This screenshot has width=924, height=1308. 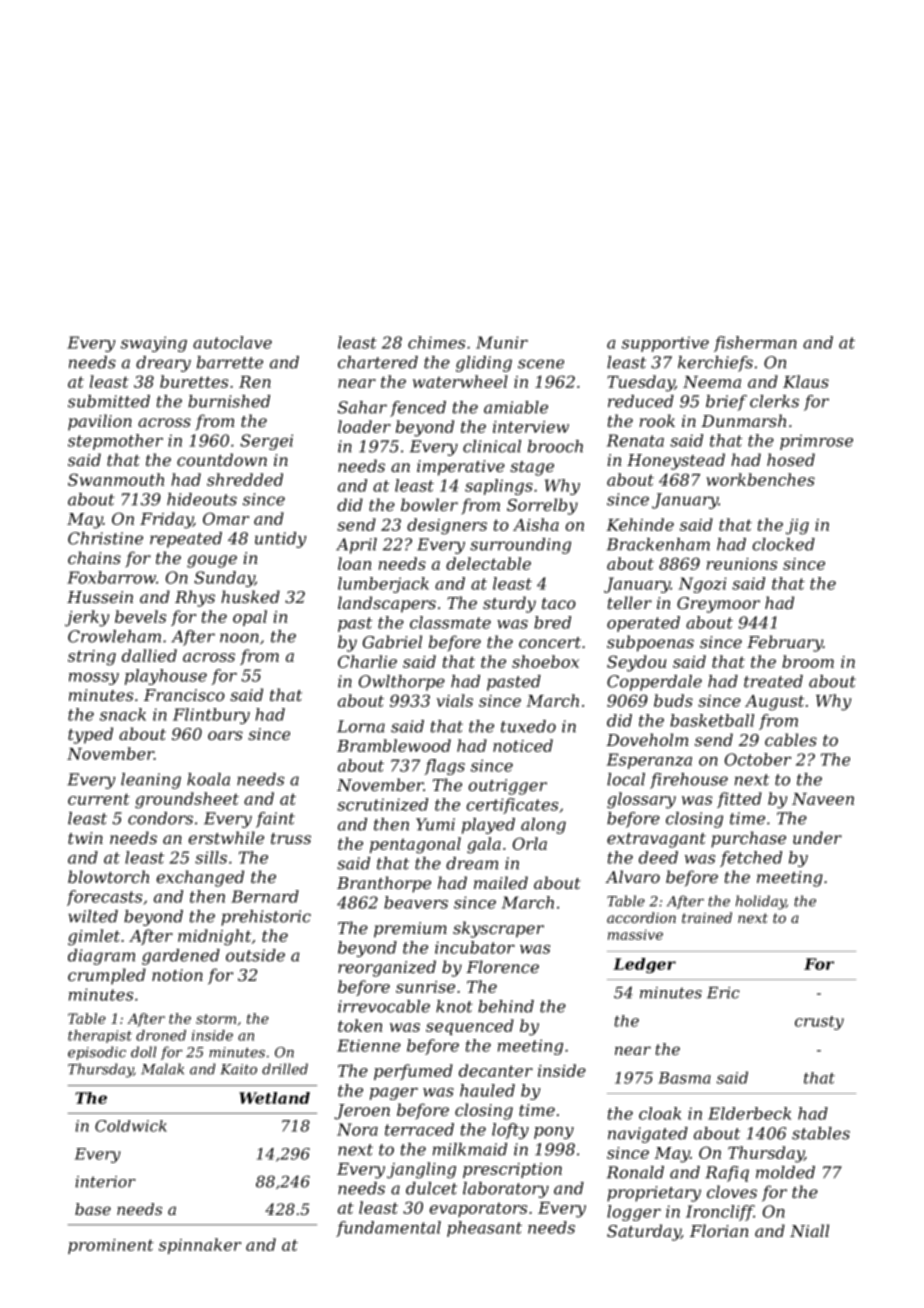 What do you see at coordinates (93, 916) in the screenshot?
I see `wilted` at bounding box center [93, 916].
